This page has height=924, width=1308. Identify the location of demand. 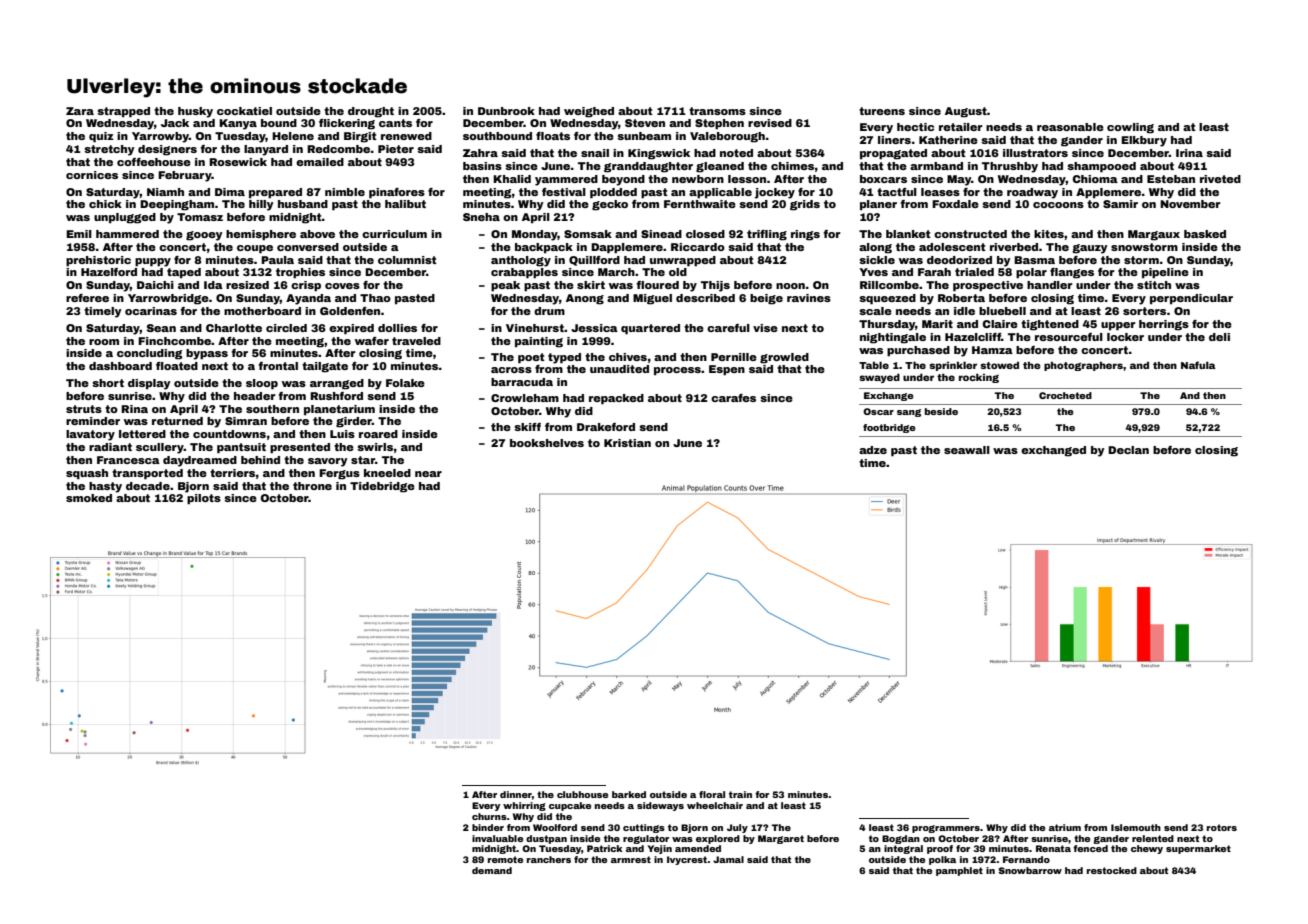
(492, 870).
